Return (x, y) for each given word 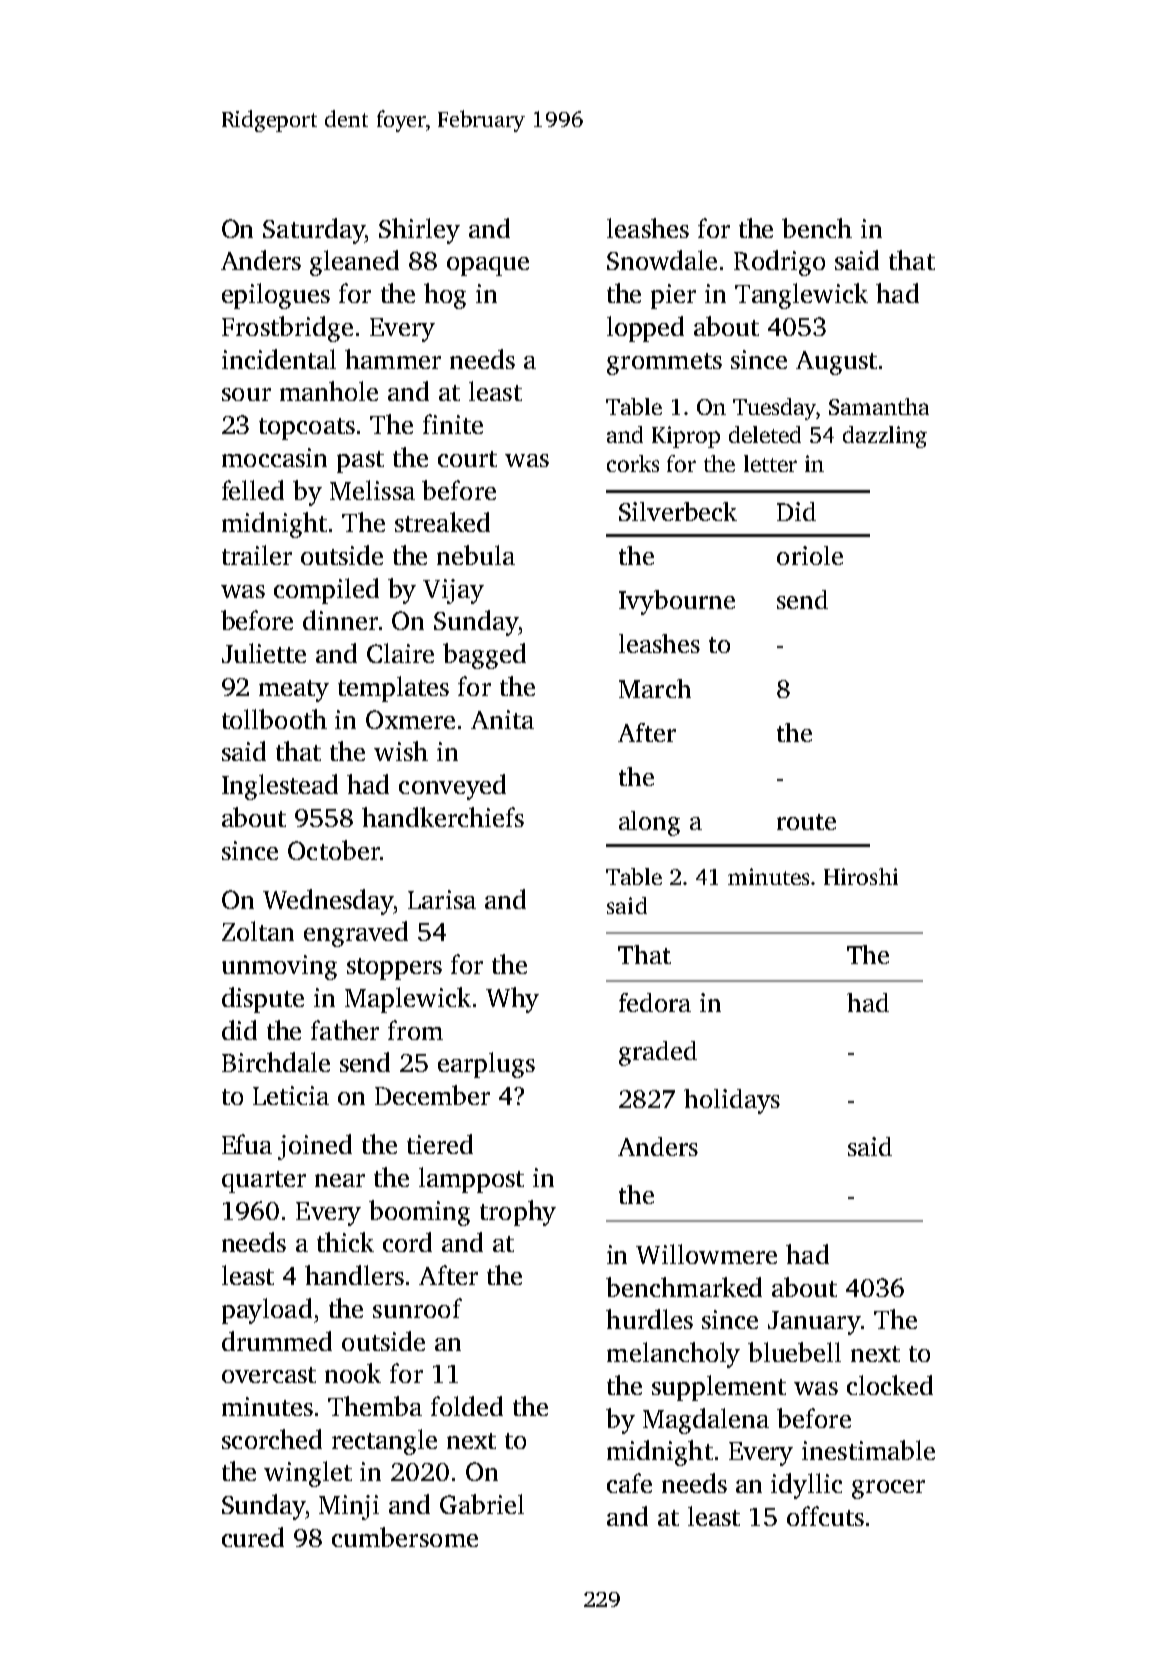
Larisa (442, 899)
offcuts (825, 1516)
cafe (629, 1483)
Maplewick (408, 1000)
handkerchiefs (443, 817)
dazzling (885, 437)
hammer (393, 359)
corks (633, 463)
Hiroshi (861, 876)
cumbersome (405, 1537)
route (806, 822)
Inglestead (280, 787)
